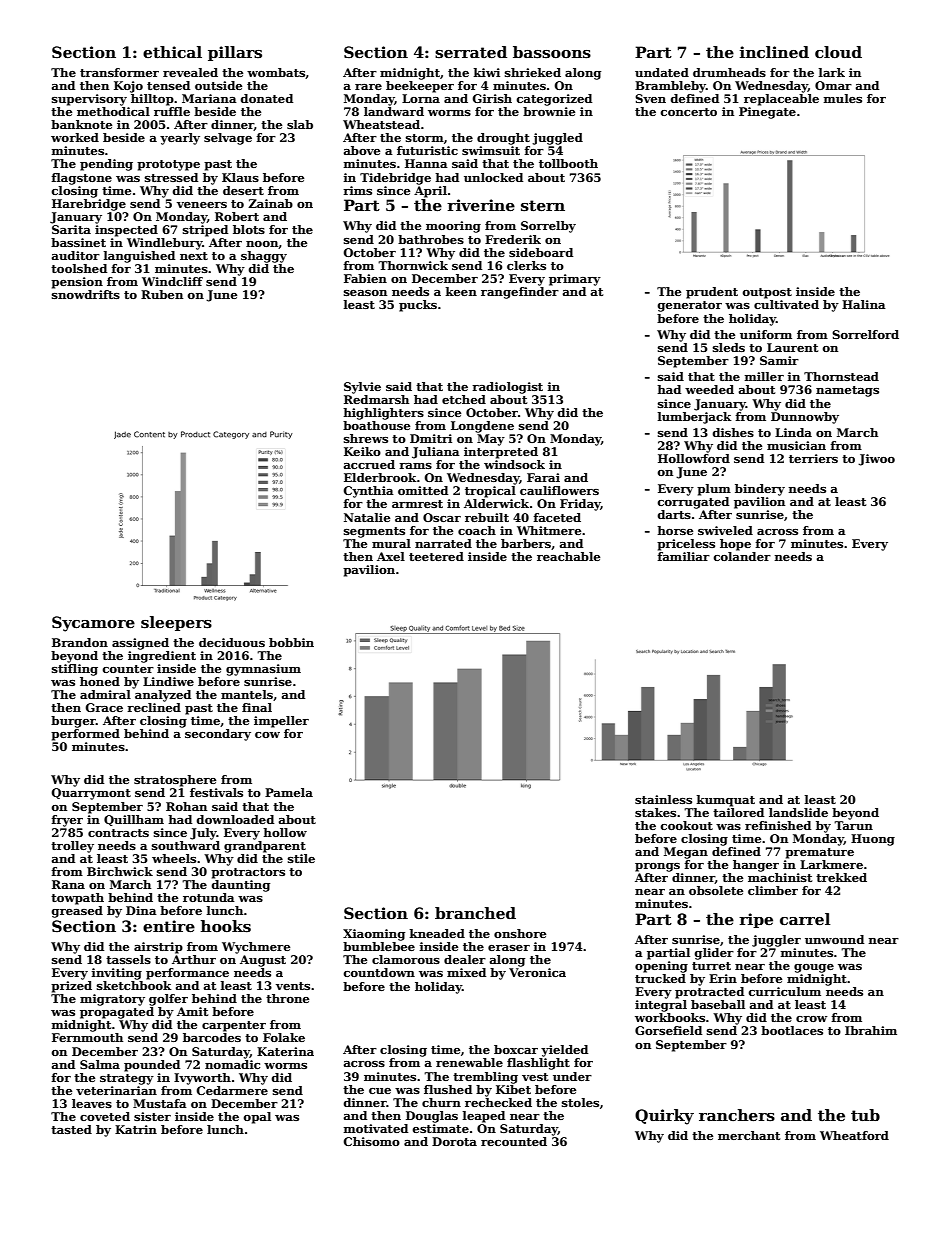 The height and width of the screenshot is (1233, 952). Describe the element at coordinates (712, 293) in the screenshot. I see `prudent` at that location.
